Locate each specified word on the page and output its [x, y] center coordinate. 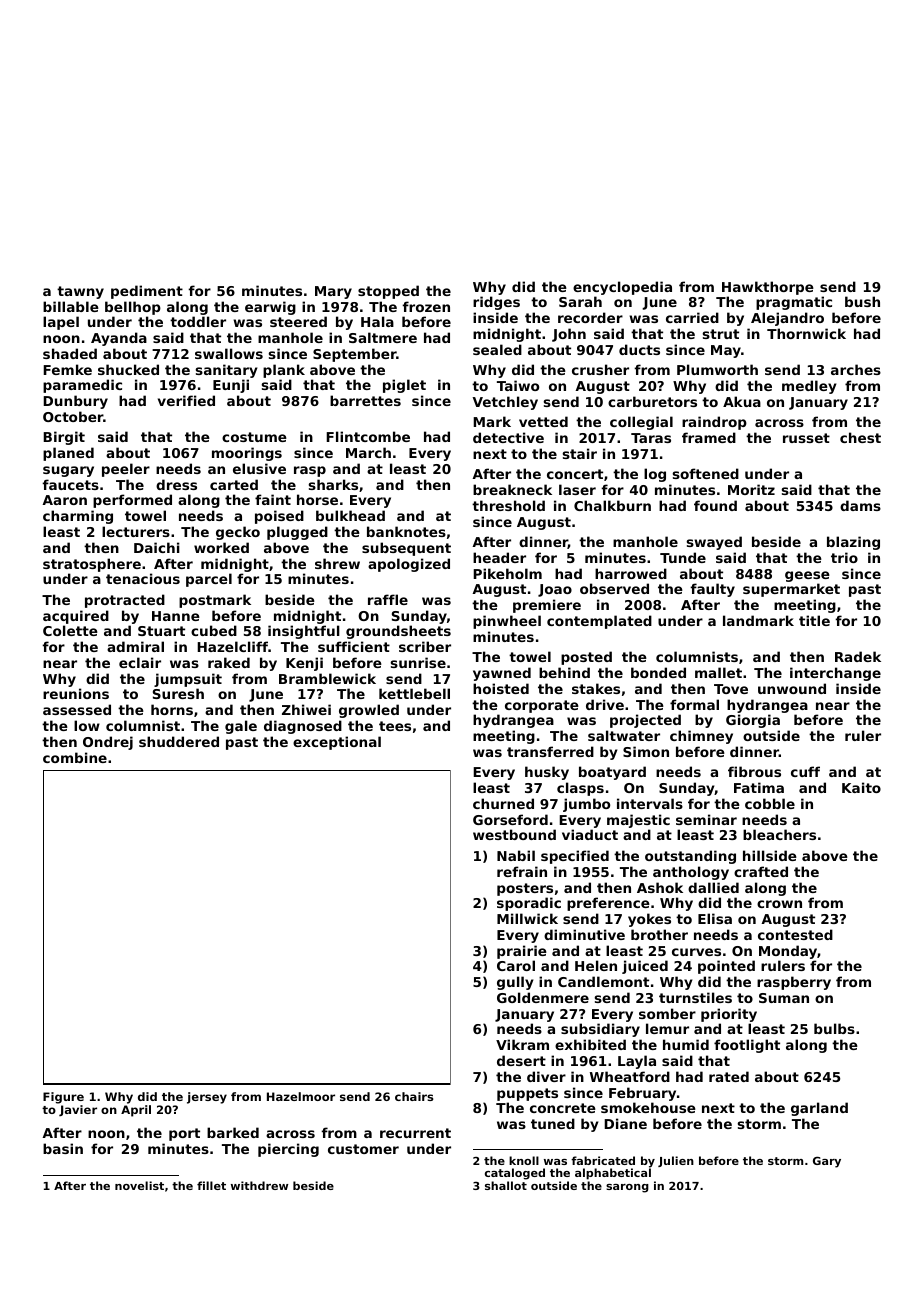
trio [844, 557]
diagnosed [303, 727]
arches [856, 369]
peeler [126, 470]
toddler [198, 321]
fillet [211, 1185]
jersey [207, 1098]
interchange [835, 674]
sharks [333, 484]
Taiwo [518, 385]
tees [395, 726]
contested [795, 934]
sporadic [529, 904]
